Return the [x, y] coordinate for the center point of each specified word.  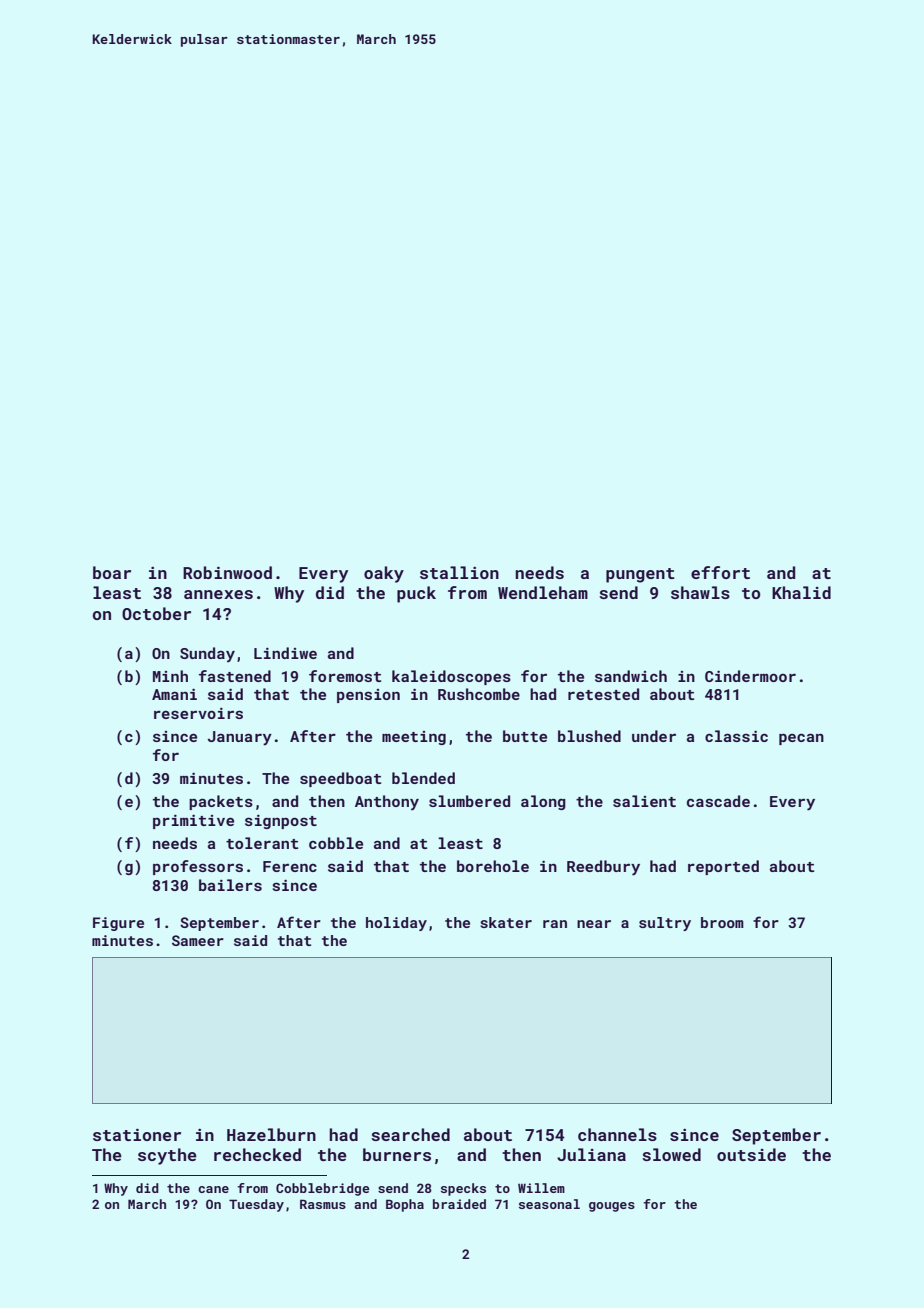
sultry [665, 924]
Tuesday [256, 1205]
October [156, 613]
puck [416, 594]
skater [506, 922]
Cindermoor [750, 676]
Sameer [198, 940]
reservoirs [198, 713]
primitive [193, 821]
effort [720, 572]
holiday [396, 924]
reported [723, 867]
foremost [345, 676]
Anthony [387, 802]
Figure [118, 924]
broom [722, 922]
